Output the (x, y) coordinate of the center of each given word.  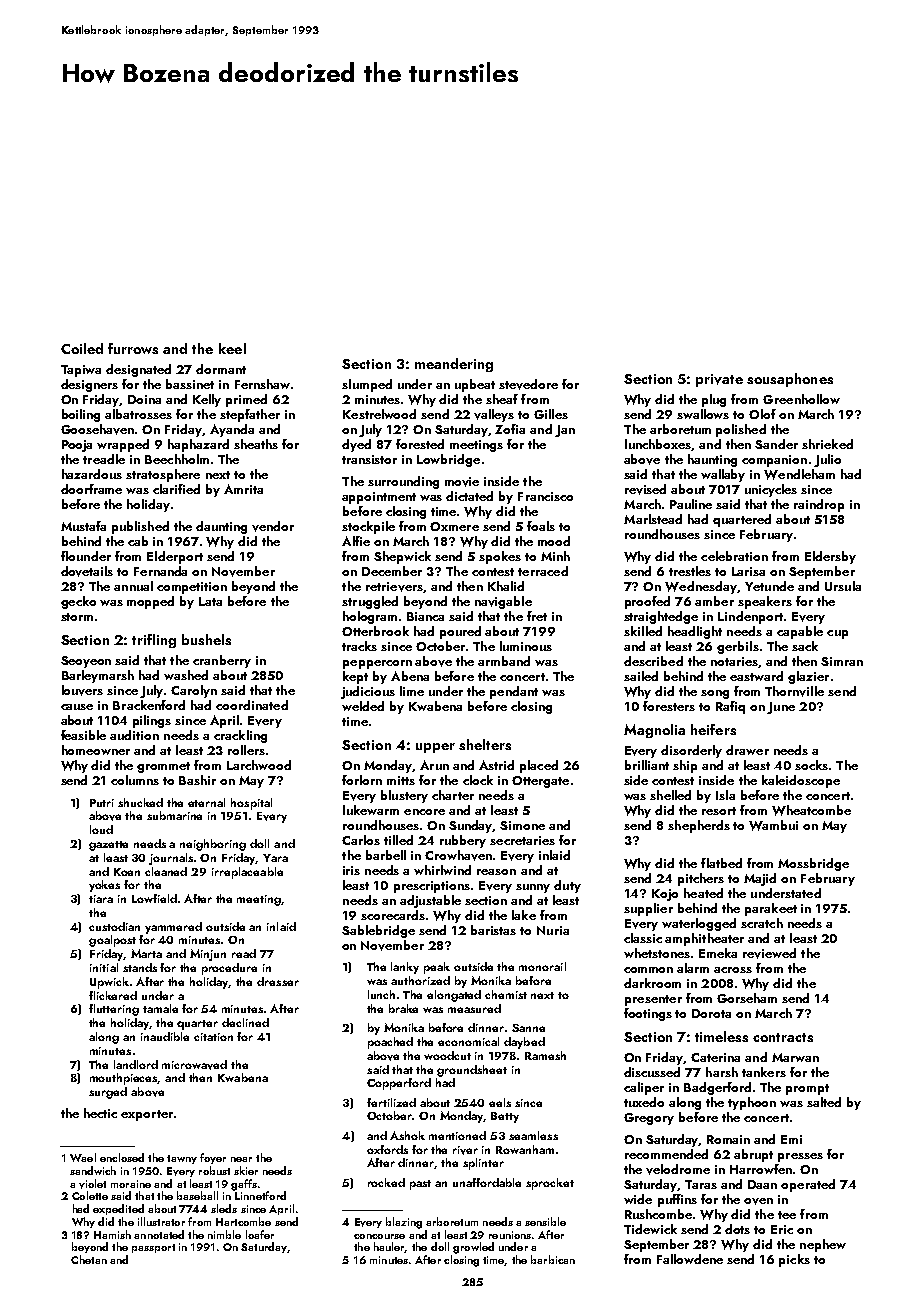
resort (719, 811)
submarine (174, 815)
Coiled (82, 348)
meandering (454, 365)
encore (424, 812)
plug (714, 400)
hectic (100, 1113)
